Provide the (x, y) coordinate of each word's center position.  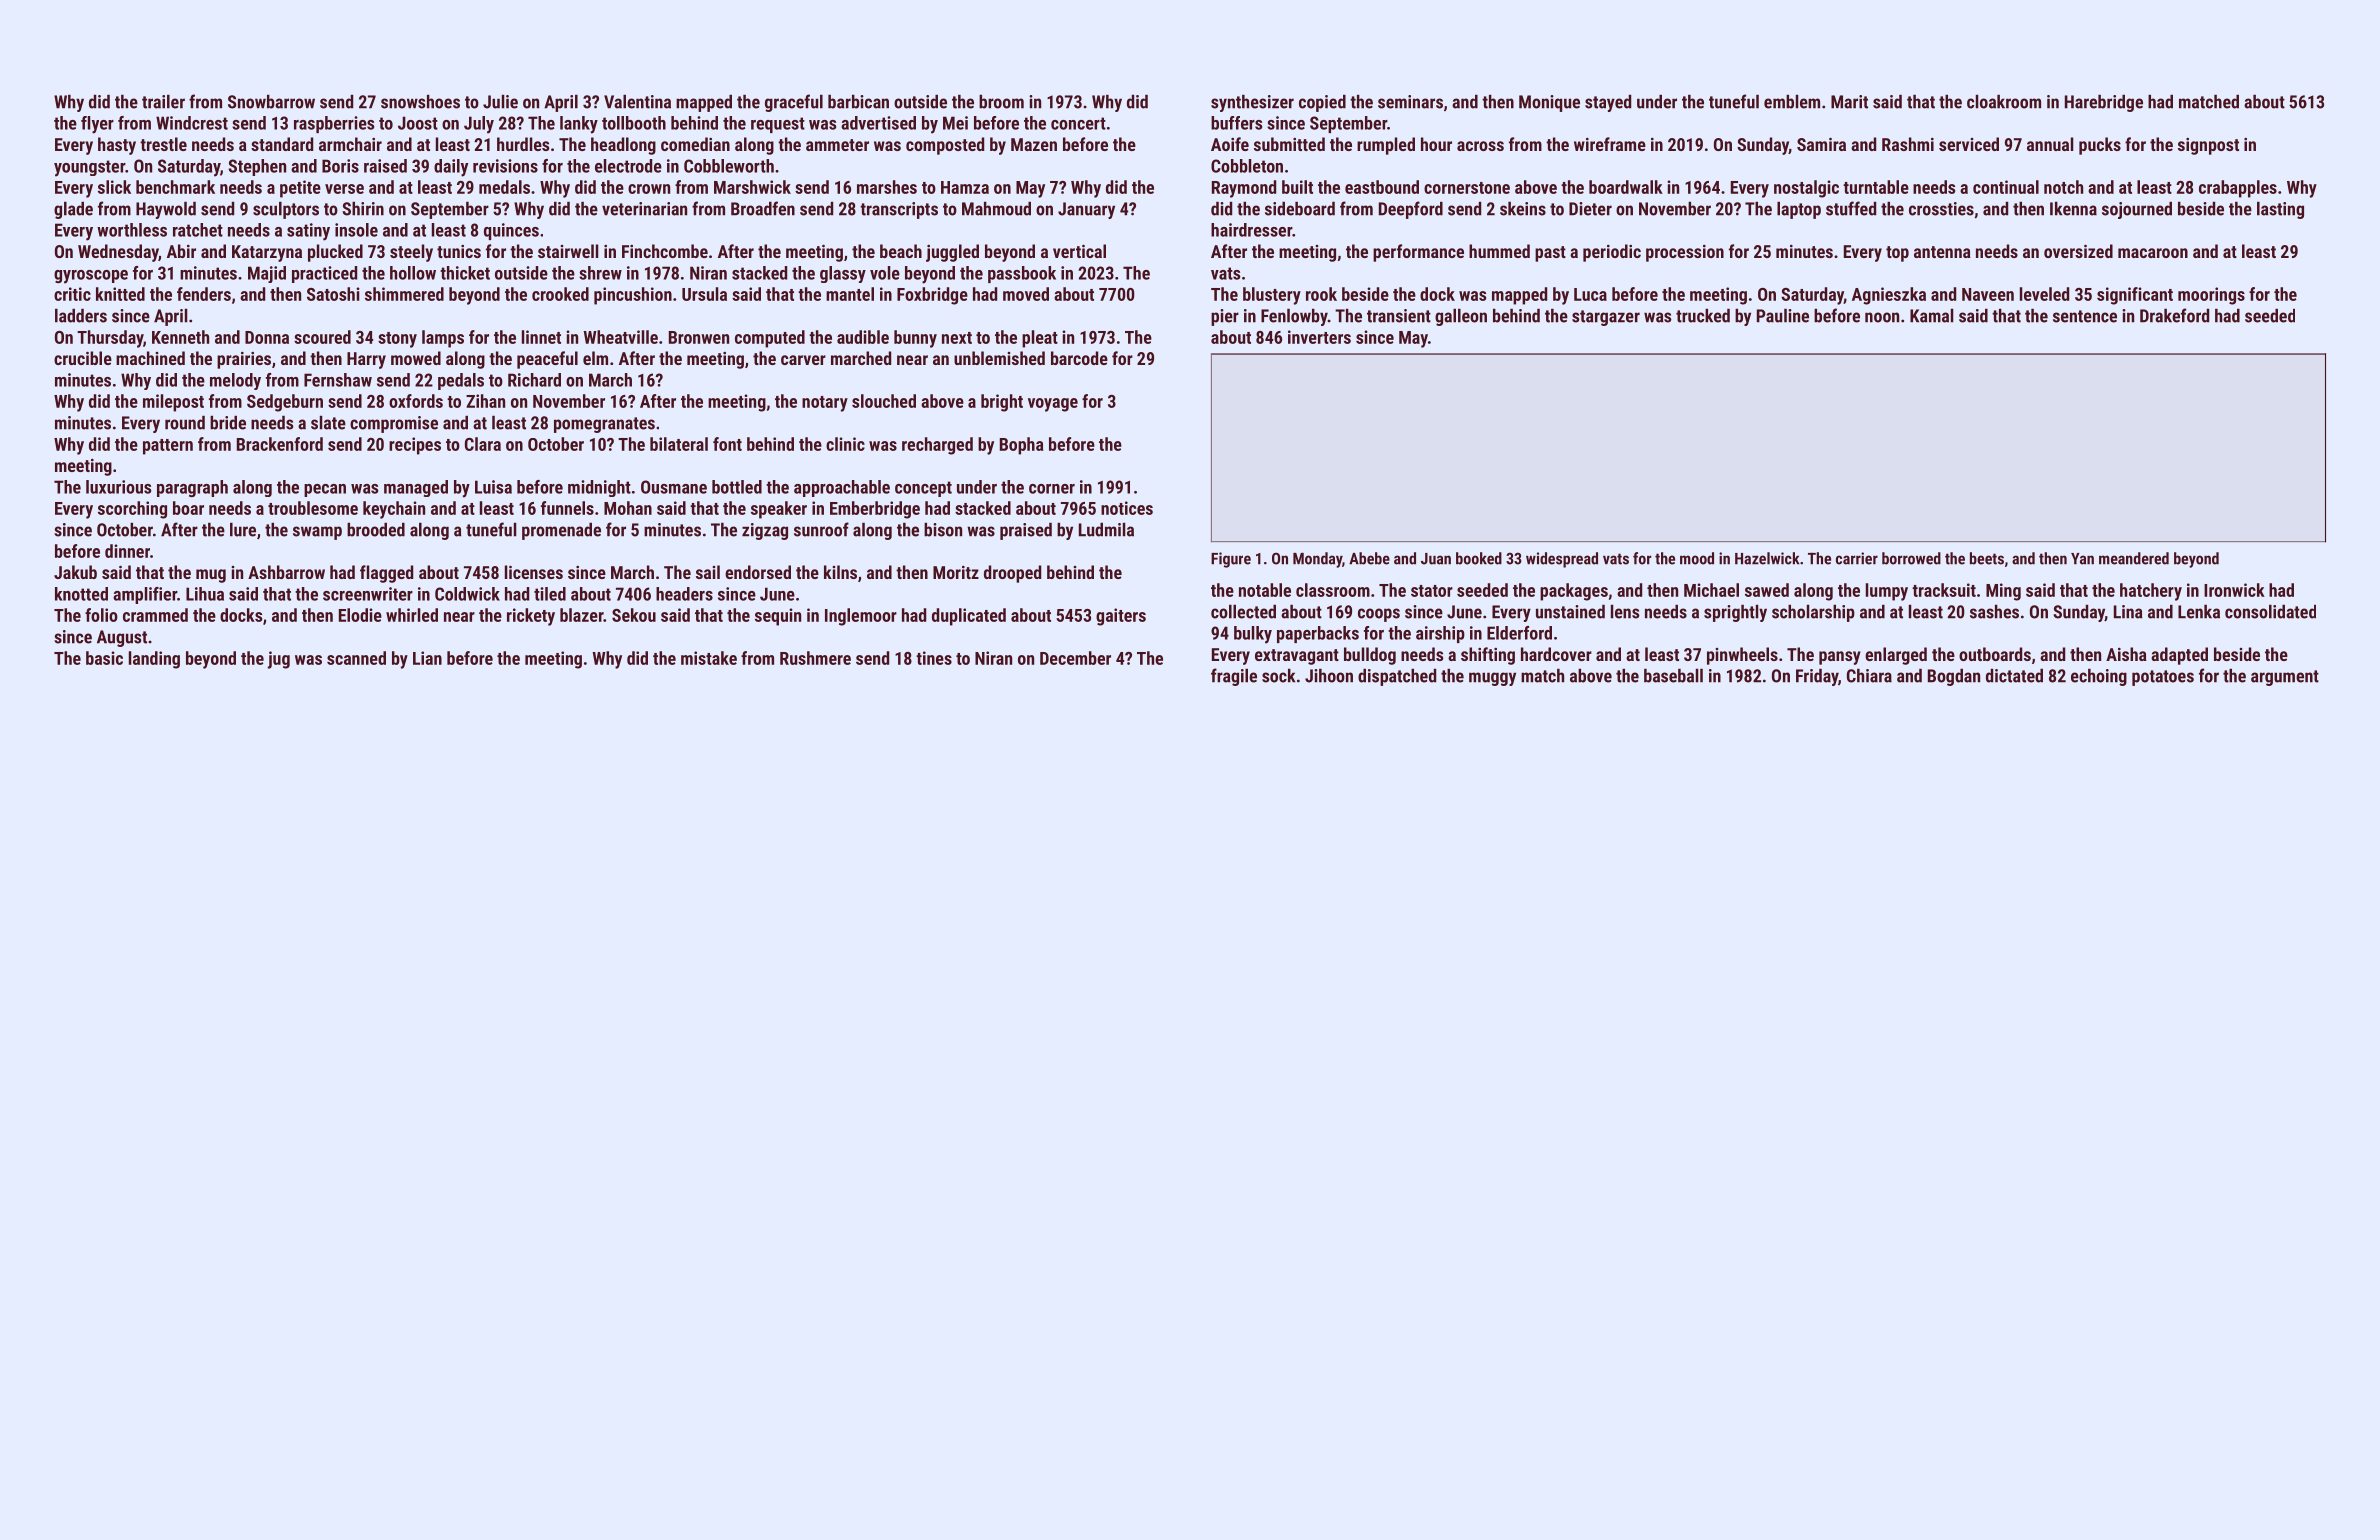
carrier (1857, 558)
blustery (1272, 296)
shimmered (404, 294)
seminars (1410, 102)
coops (1379, 615)
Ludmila (1106, 530)
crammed (155, 615)
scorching (132, 510)
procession (1685, 253)
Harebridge (2104, 103)
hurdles (523, 144)
